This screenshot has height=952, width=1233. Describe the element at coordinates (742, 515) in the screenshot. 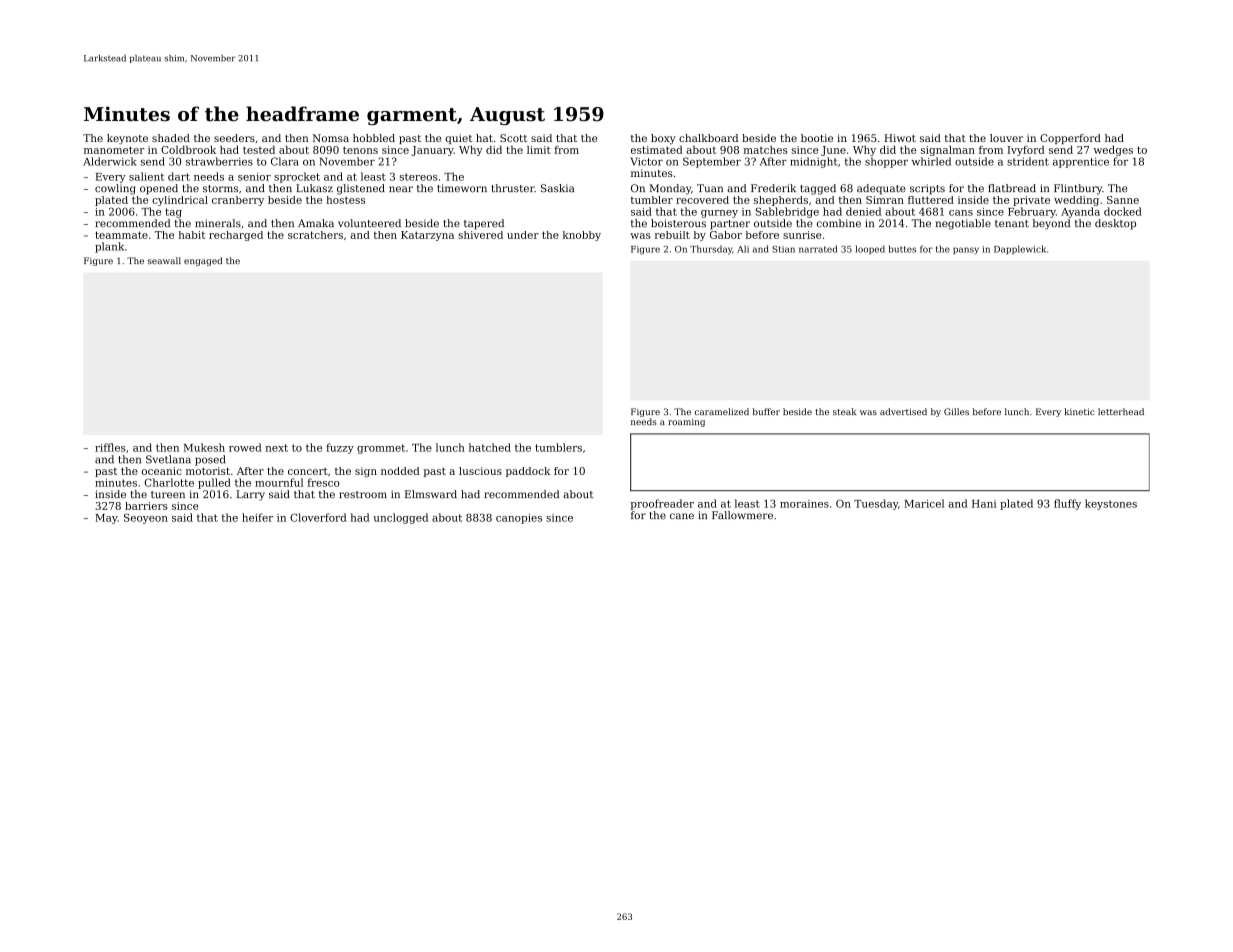

I see `Fallowmere` at that location.
